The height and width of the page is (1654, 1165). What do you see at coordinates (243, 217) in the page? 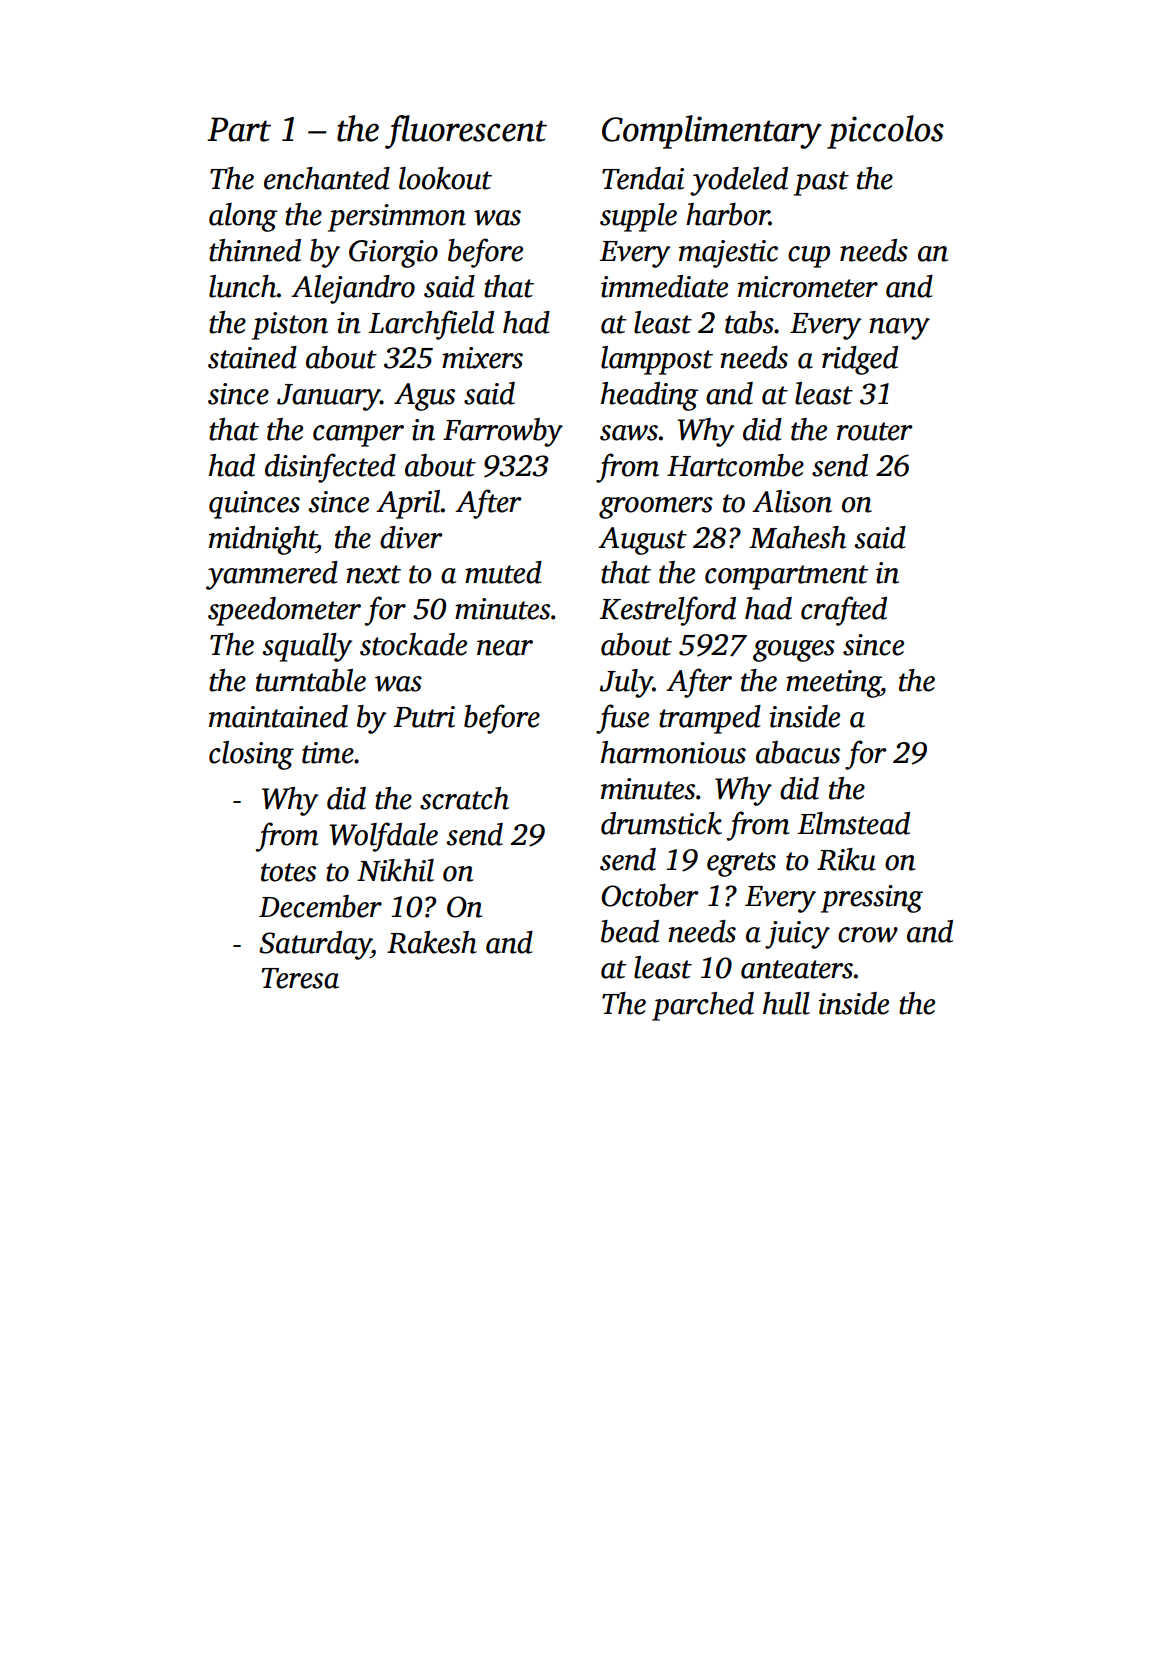
I see `along` at bounding box center [243, 217].
